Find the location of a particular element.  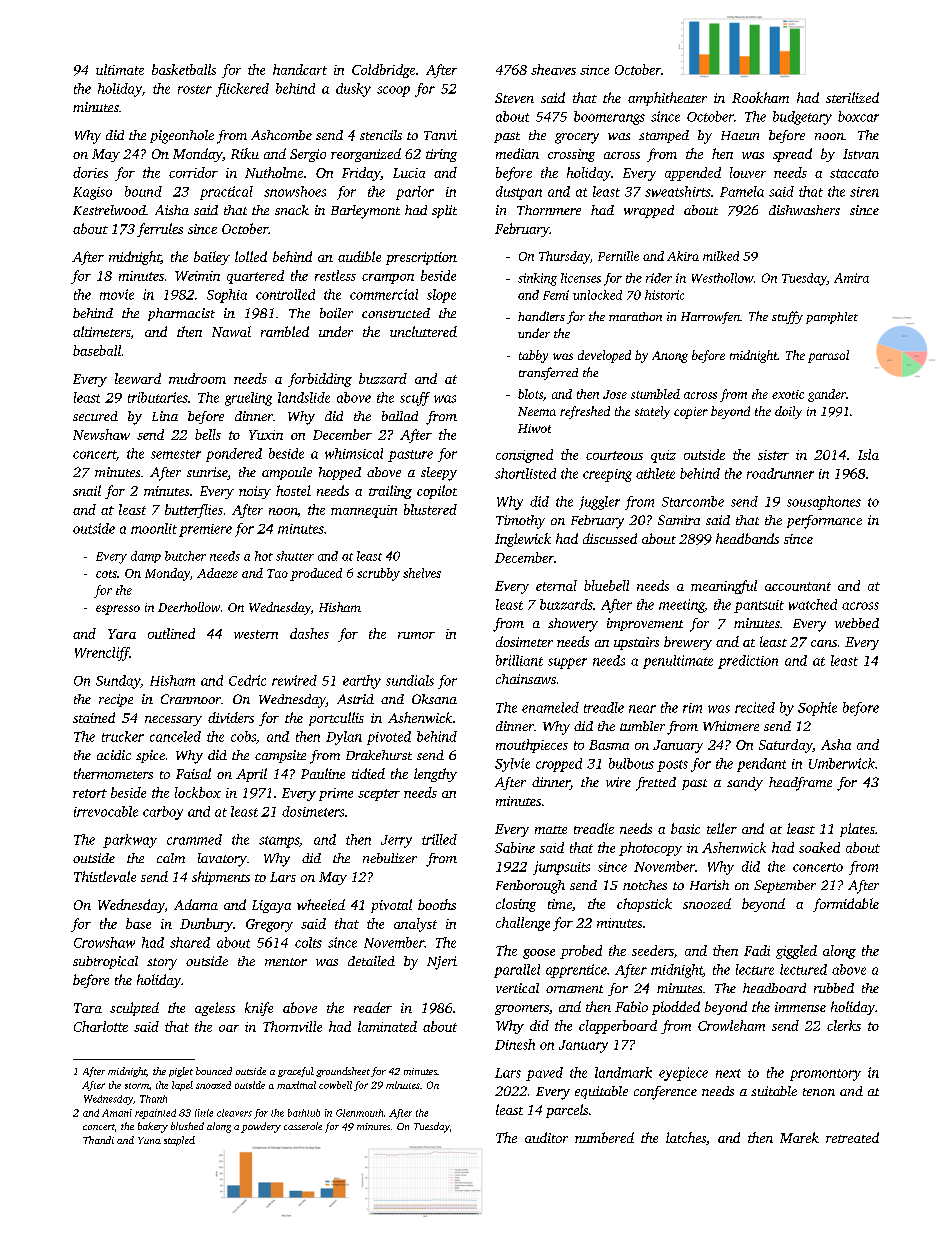

sister is located at coordinates (773, 455).
